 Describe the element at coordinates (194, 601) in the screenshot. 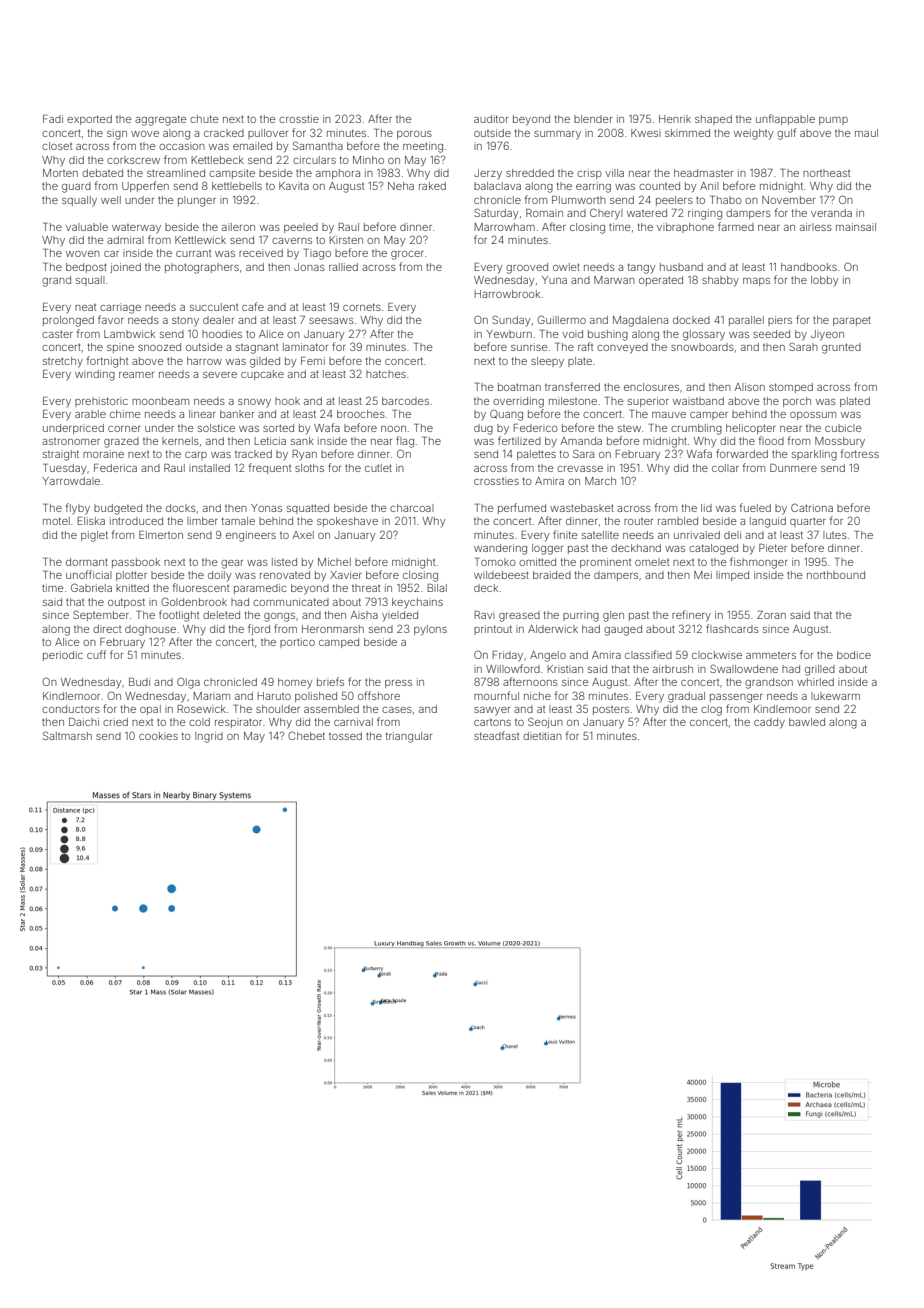

I see `Goldenbrook` at that location.
